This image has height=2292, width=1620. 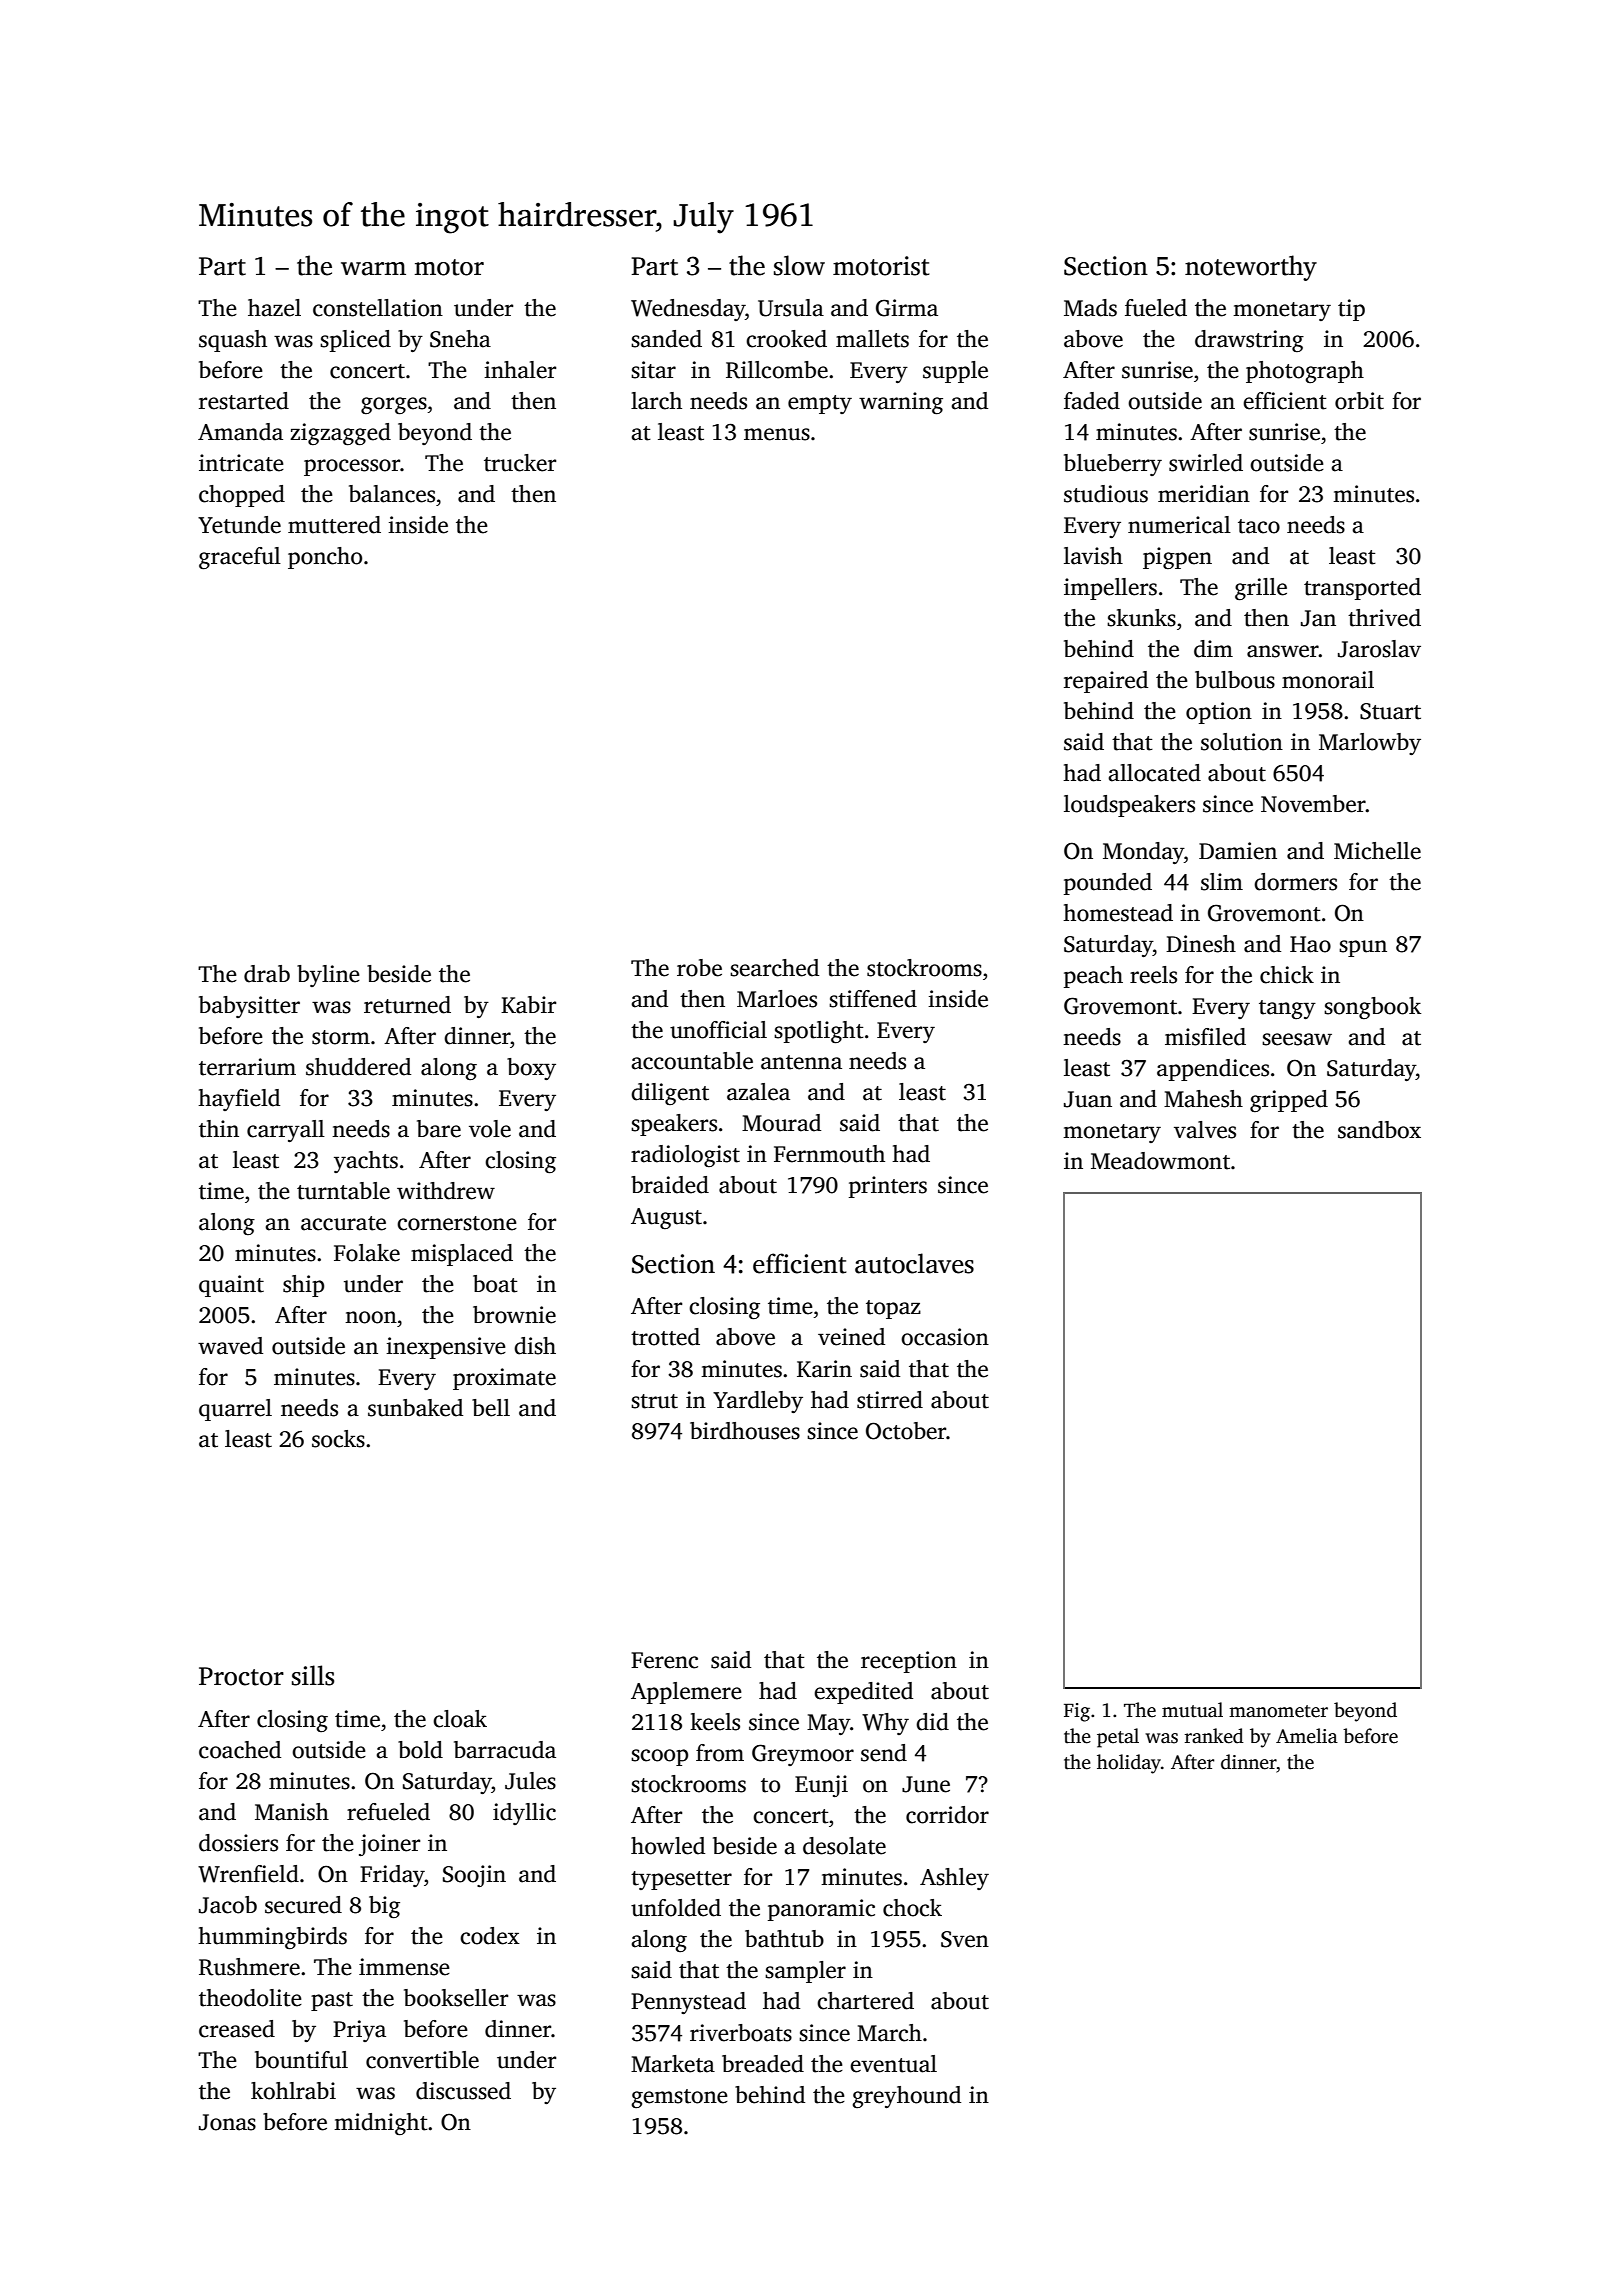 I want to click on homestead, so click(x=1118, y=913).
